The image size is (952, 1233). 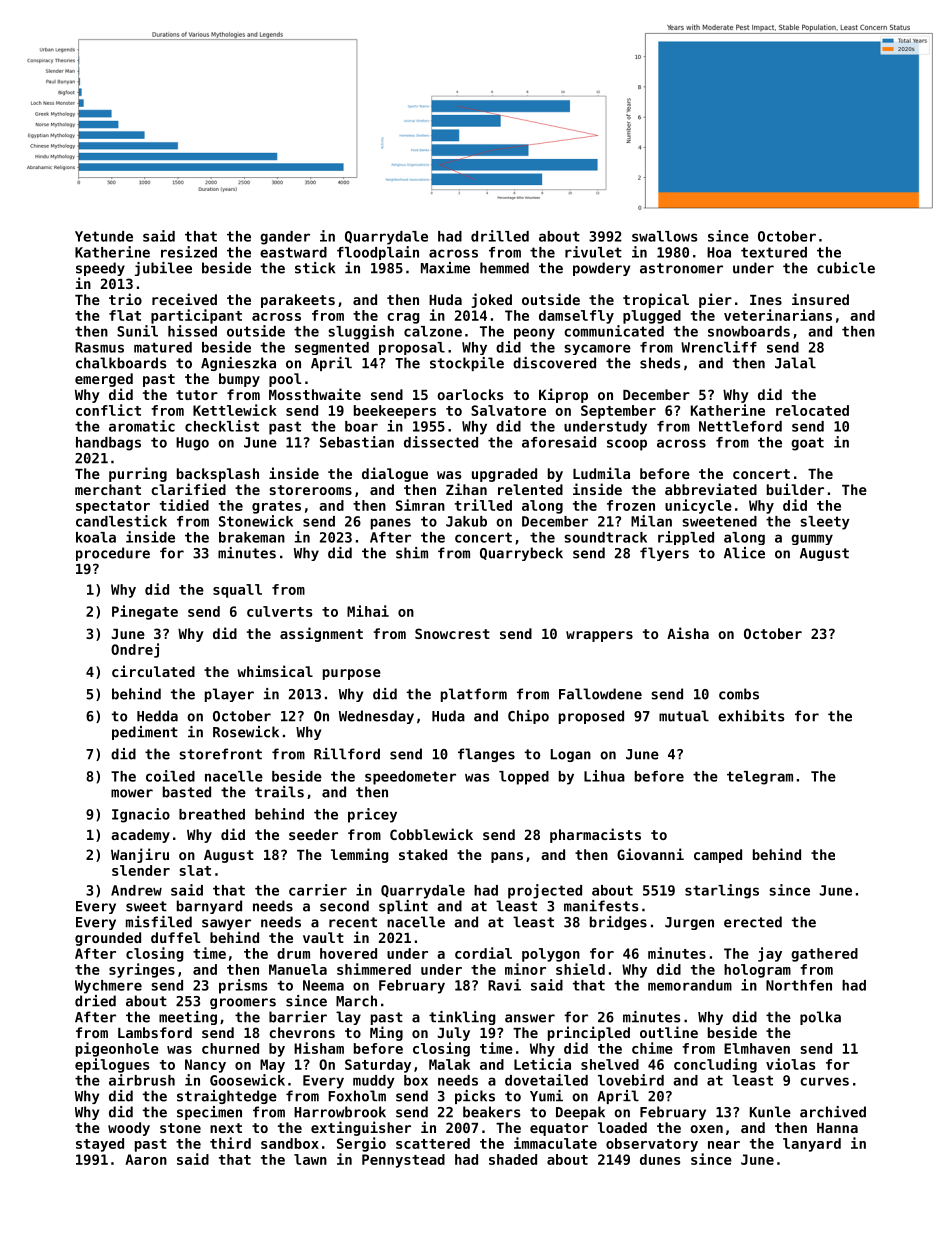 I want to click on muddy, so click(x=374, y=1082).
